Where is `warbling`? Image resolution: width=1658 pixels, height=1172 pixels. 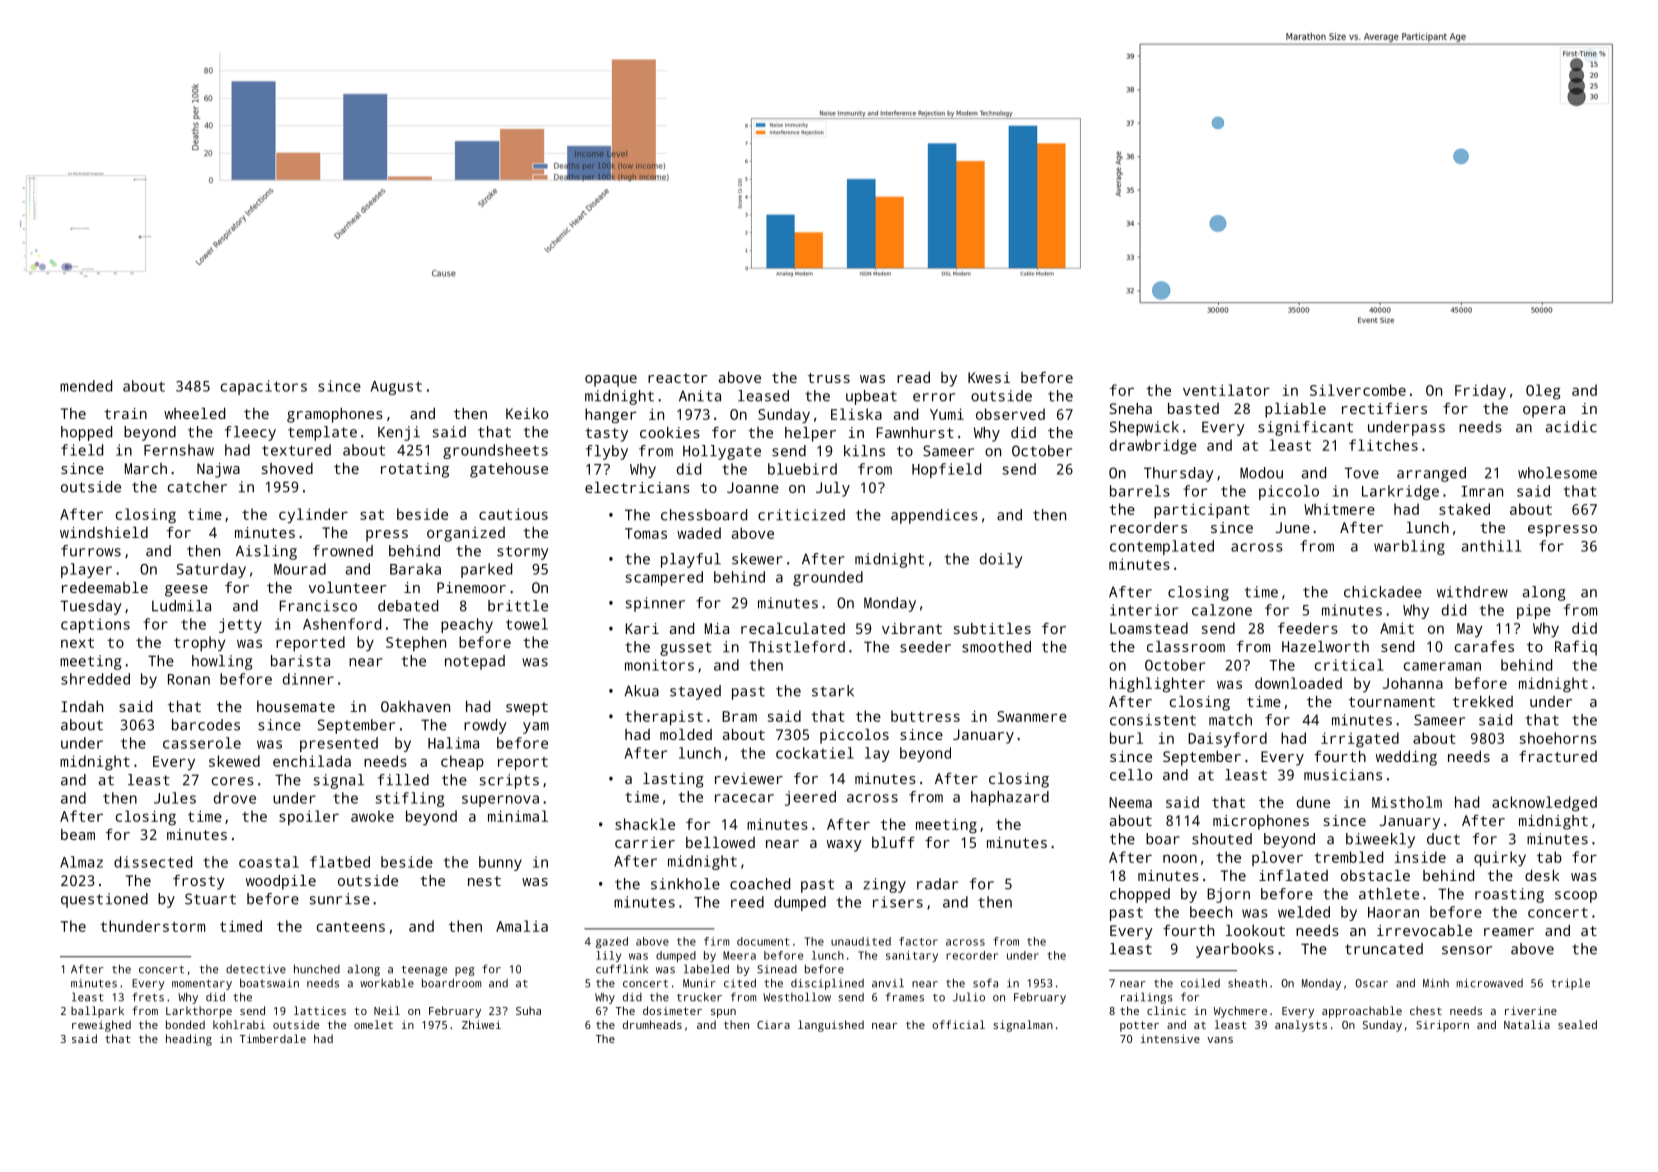
warbling is located at coordinates (1409, 547).
